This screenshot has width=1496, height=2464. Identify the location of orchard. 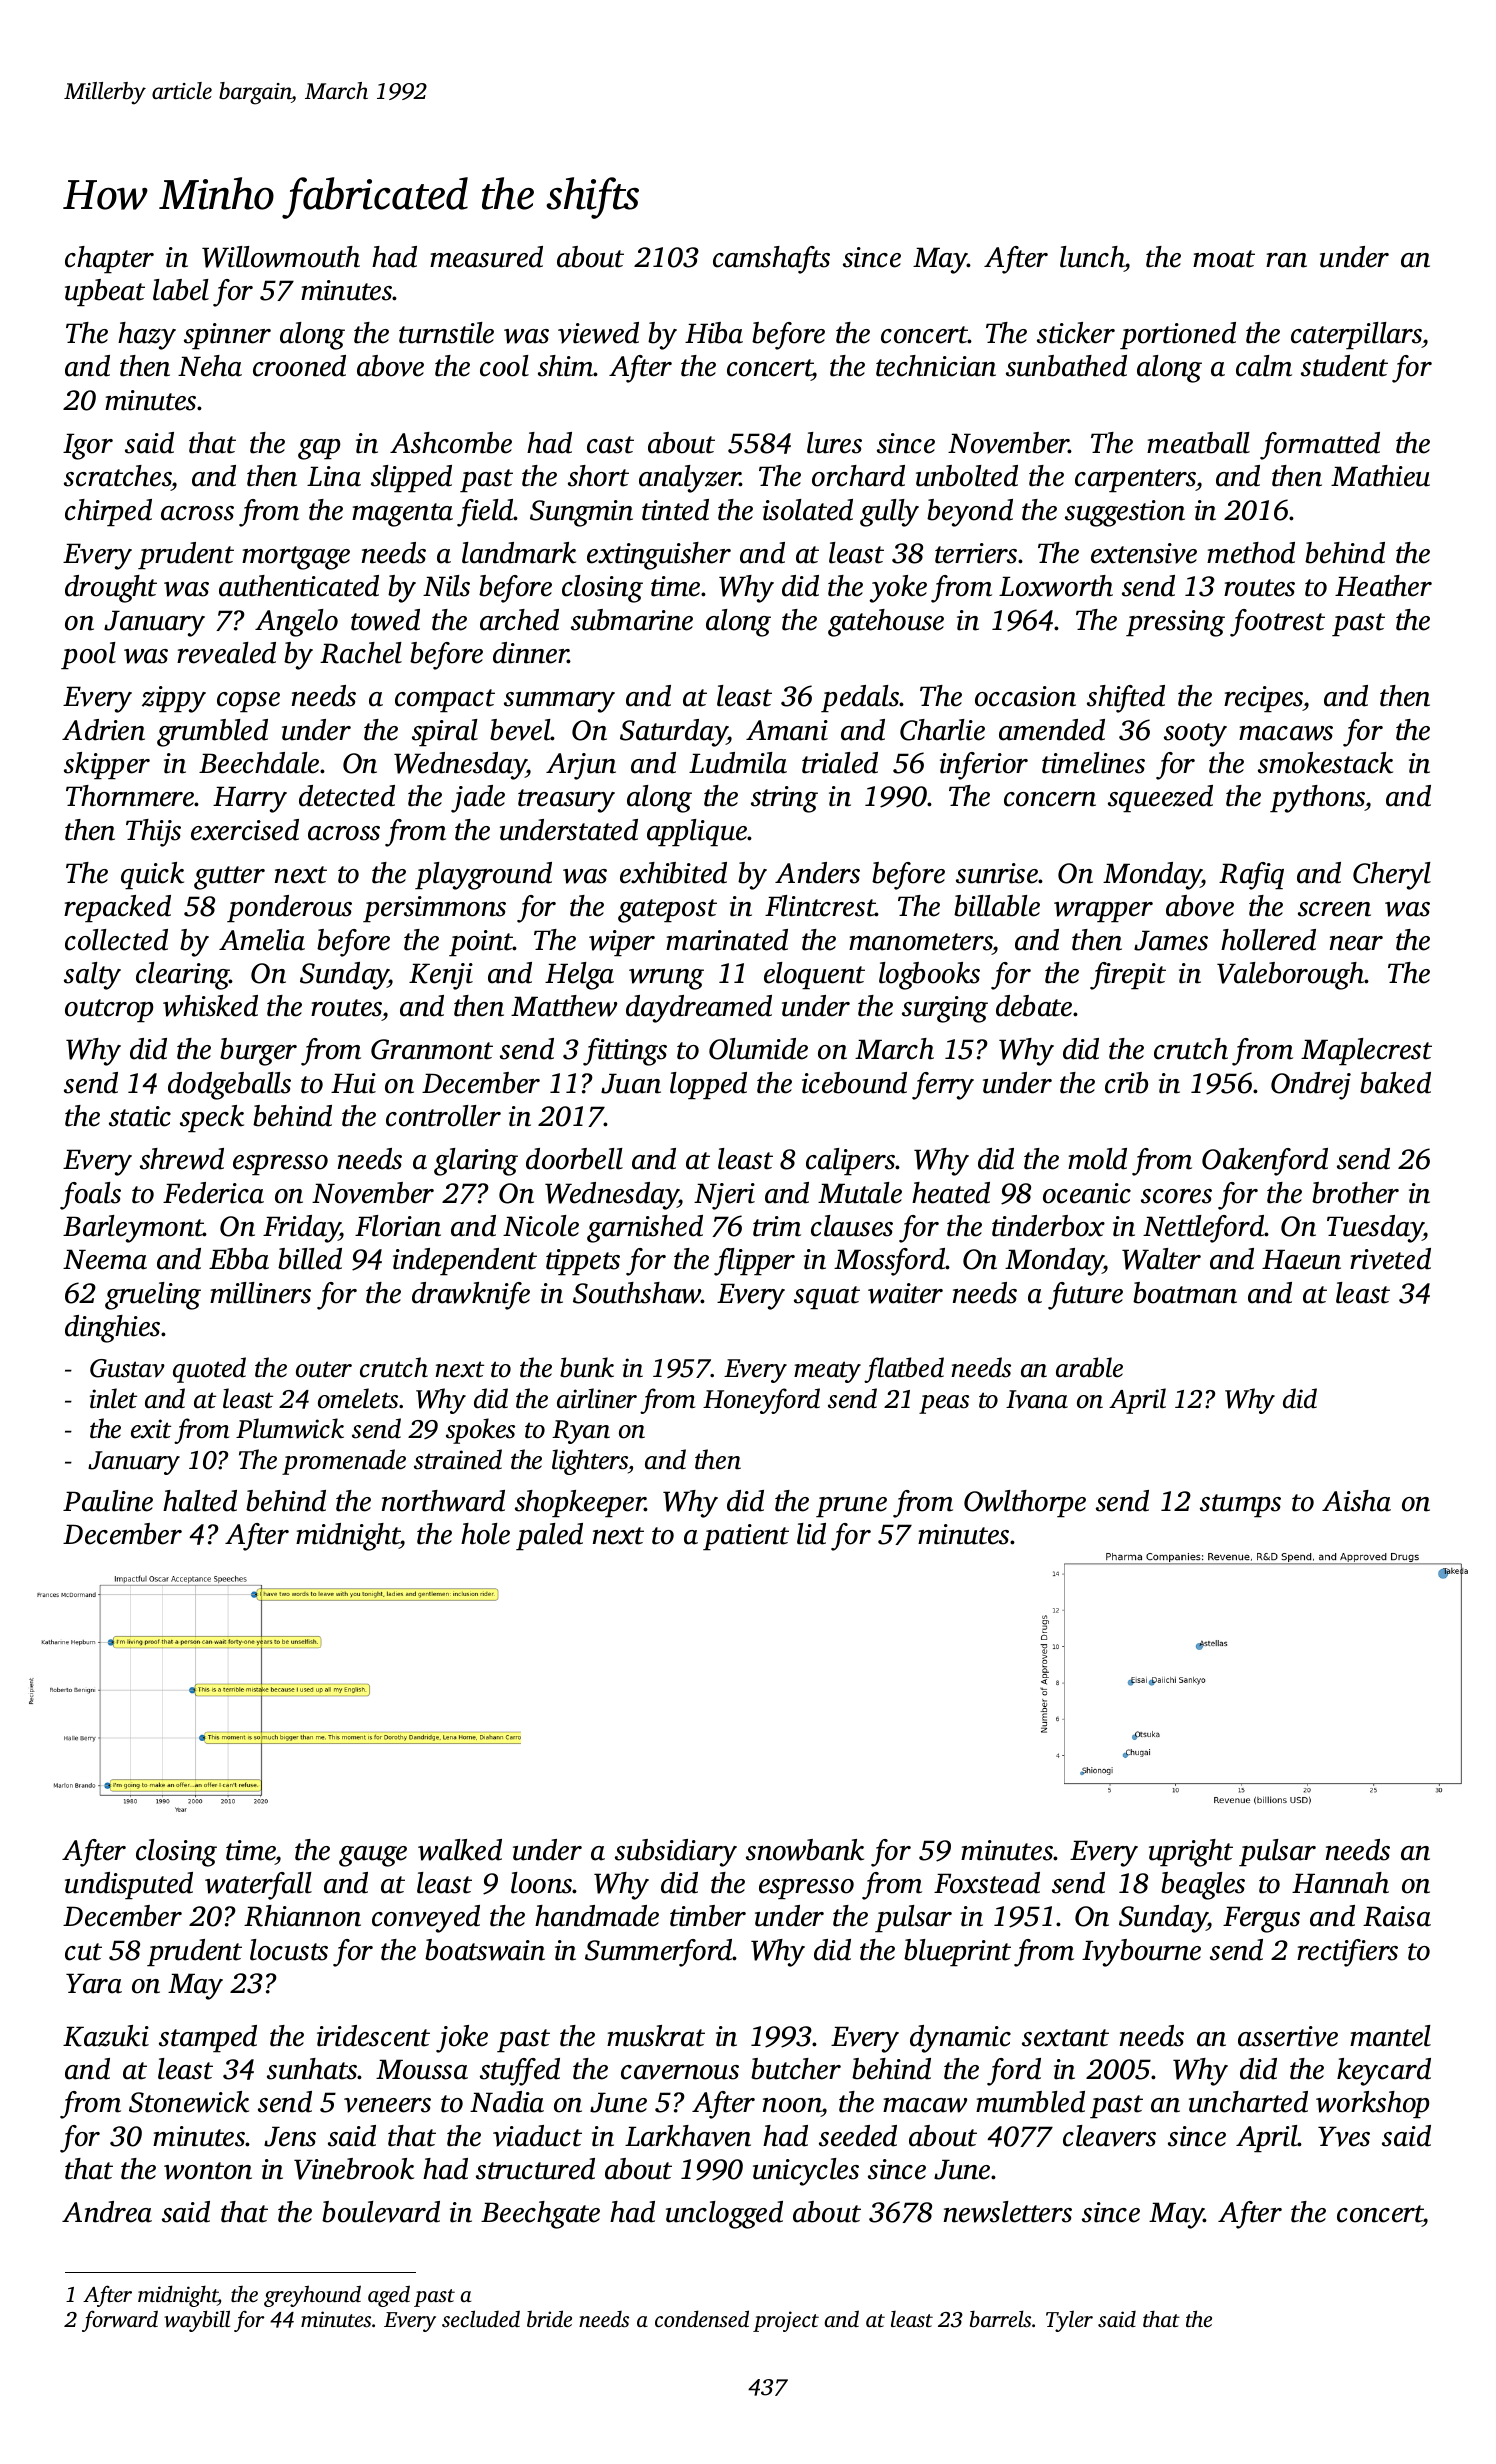
(858, 476).
